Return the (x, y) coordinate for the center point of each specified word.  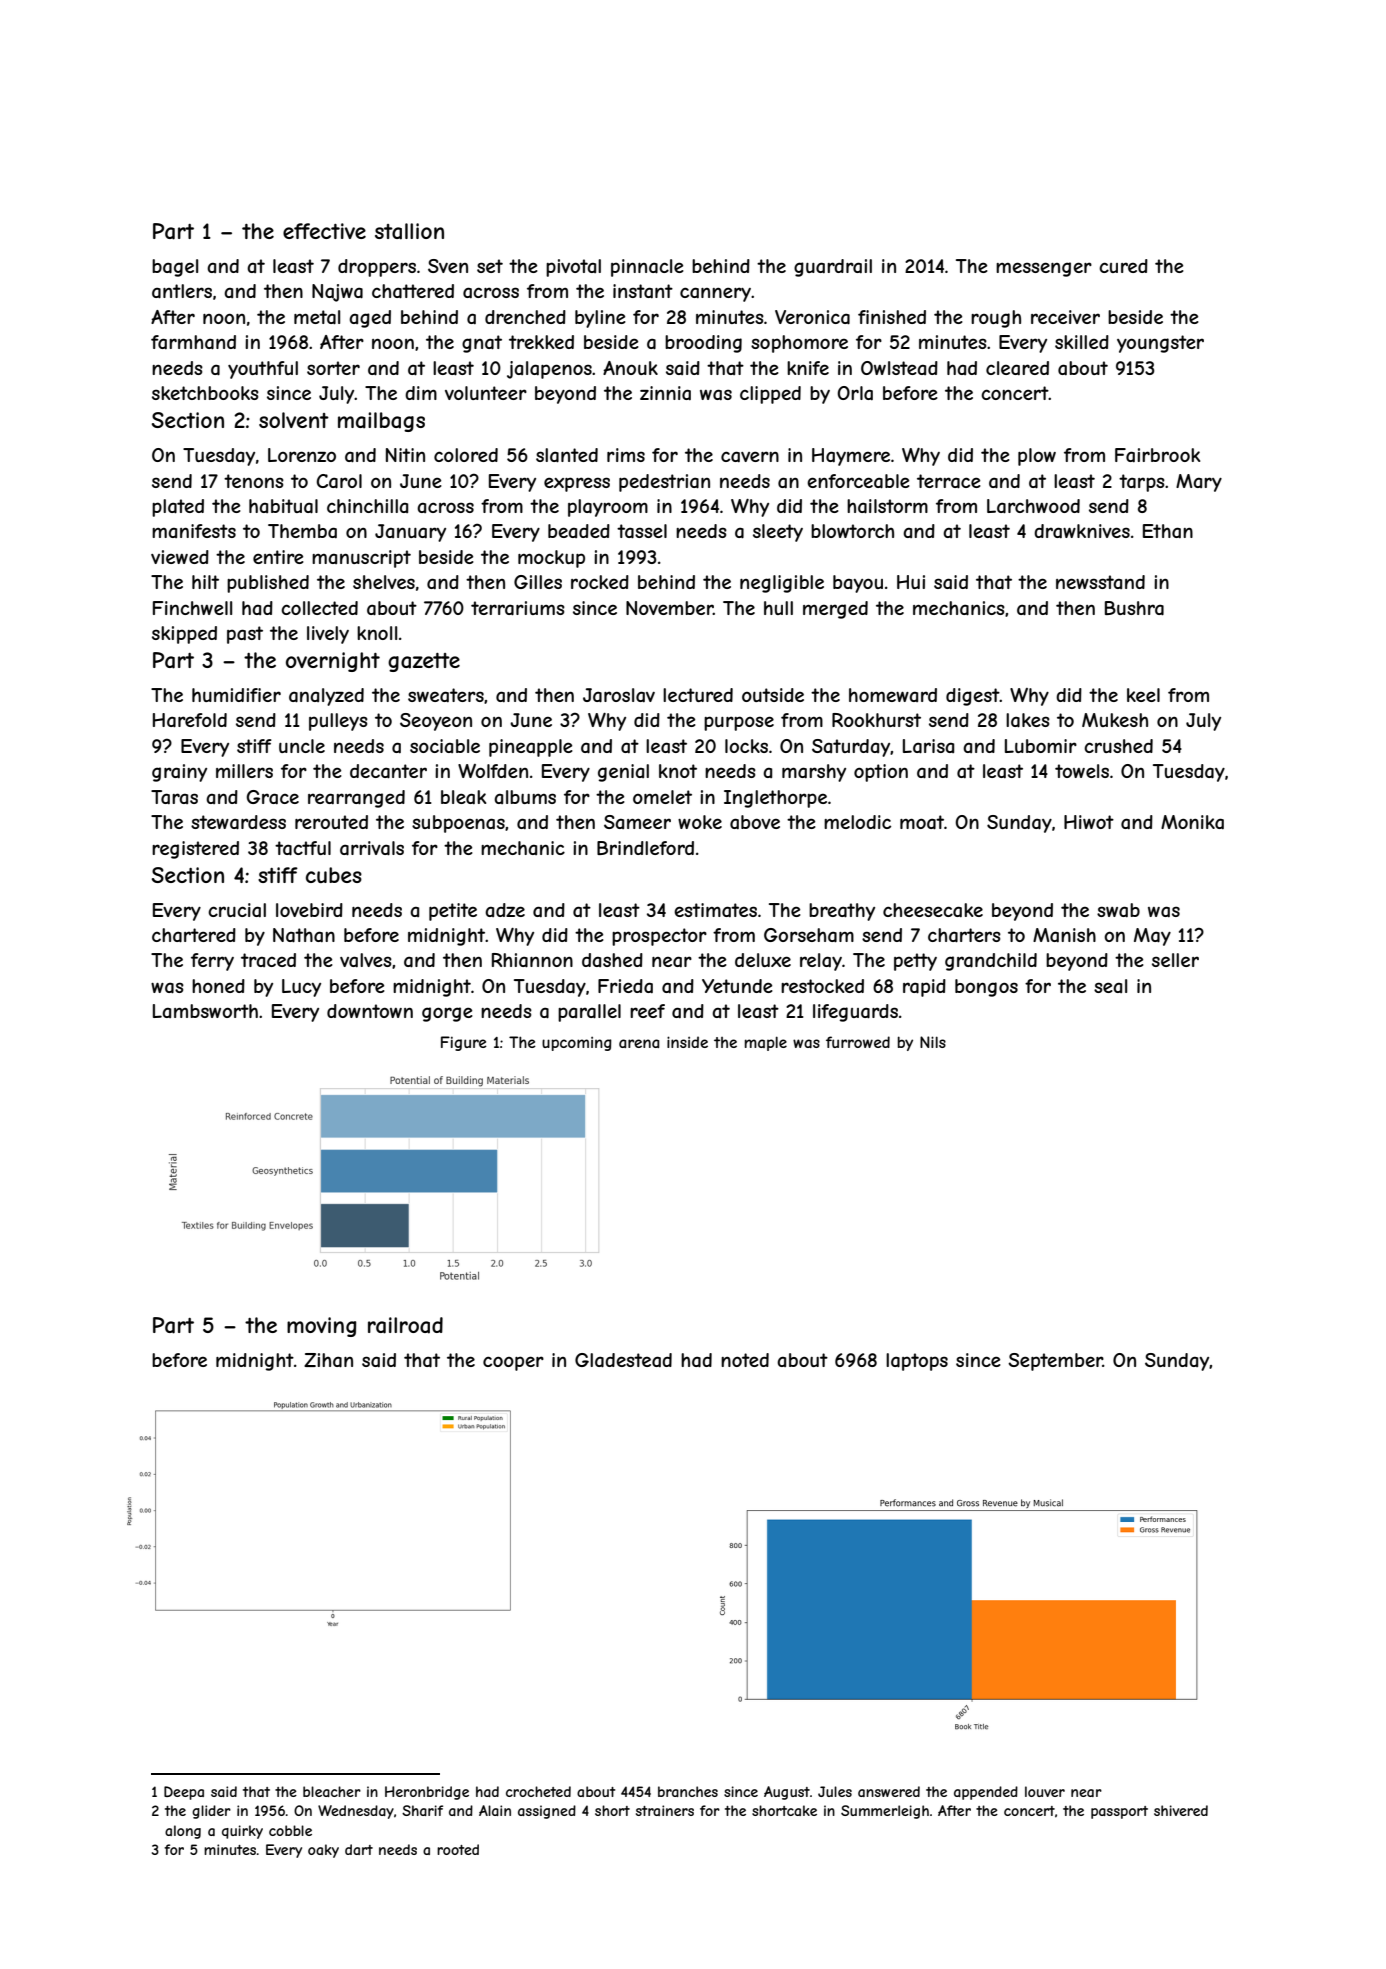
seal (1110, 986)
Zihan (328, 1360)
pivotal (573, 268)
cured (1123, 266)
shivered (1181, 1810)
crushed (1118, 746)
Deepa (184, 1793)
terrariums (518, 608)
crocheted (538, 1791)
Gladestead (623, 1360)
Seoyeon (436, 722)
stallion (409, 231)
